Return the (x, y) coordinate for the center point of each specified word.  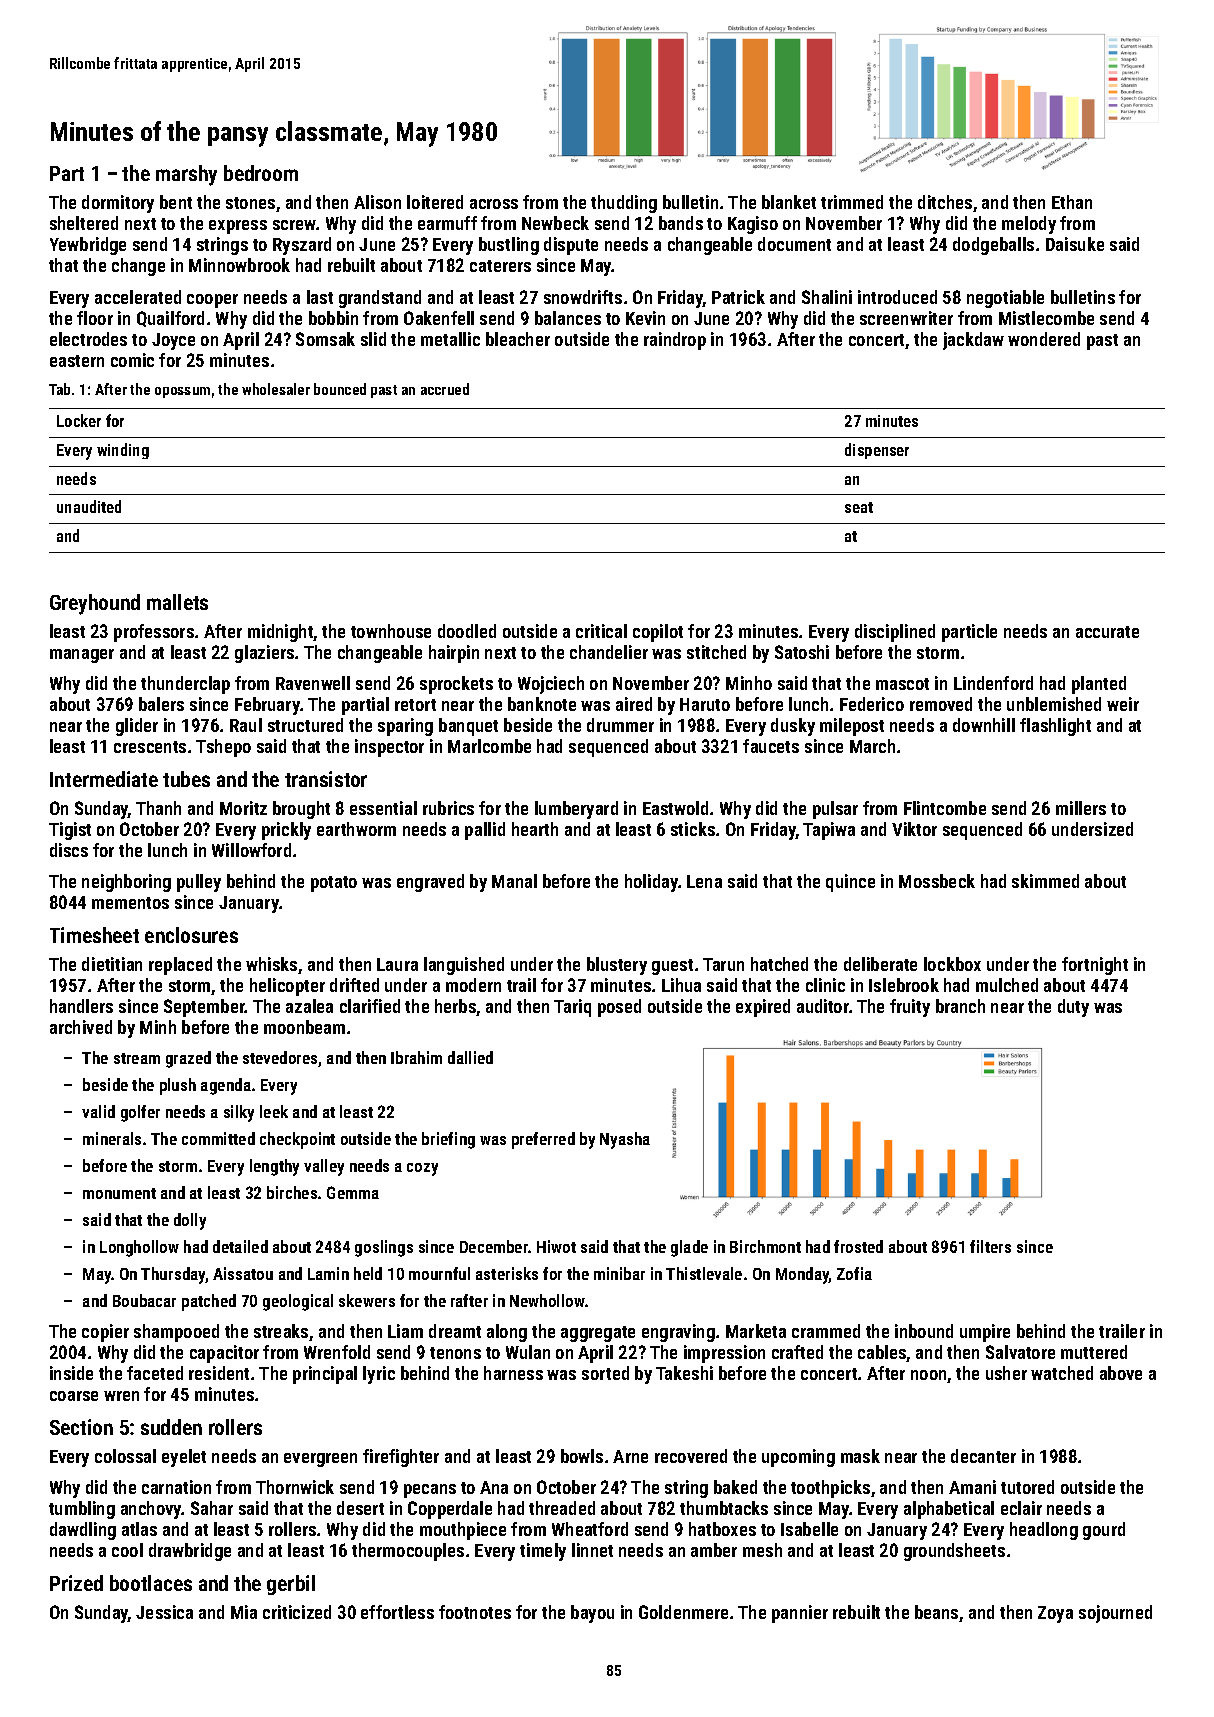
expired (763, 1008)
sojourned (1115, 1614)
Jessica (164, 1612)
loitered (435, 202)
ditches (945, 202)
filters (990, 1246)
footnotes (475, 1612)
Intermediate (104, 779)
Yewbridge (88, 246)
